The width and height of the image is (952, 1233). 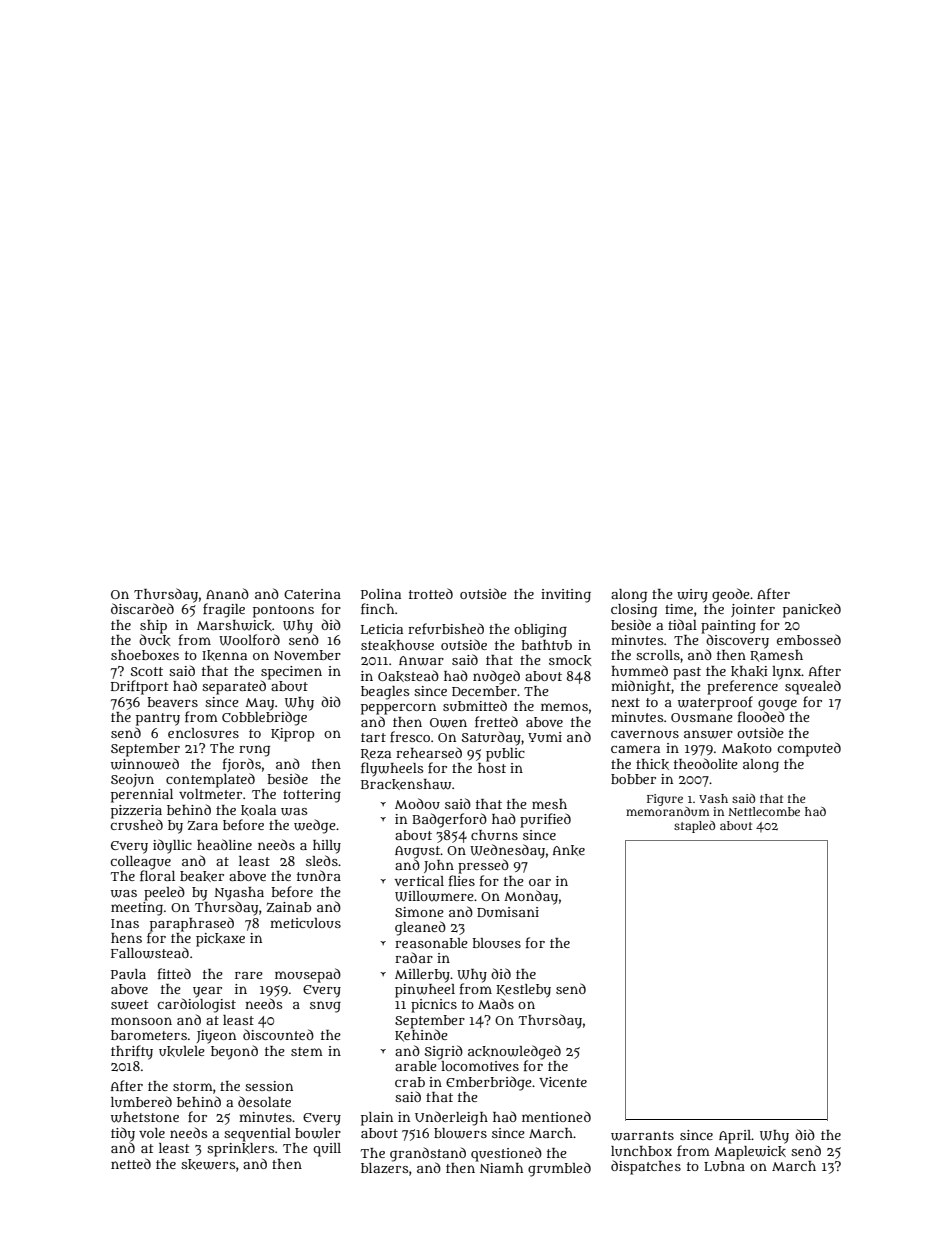 I want to click on Kestleby, so click(x=523, y=991).
